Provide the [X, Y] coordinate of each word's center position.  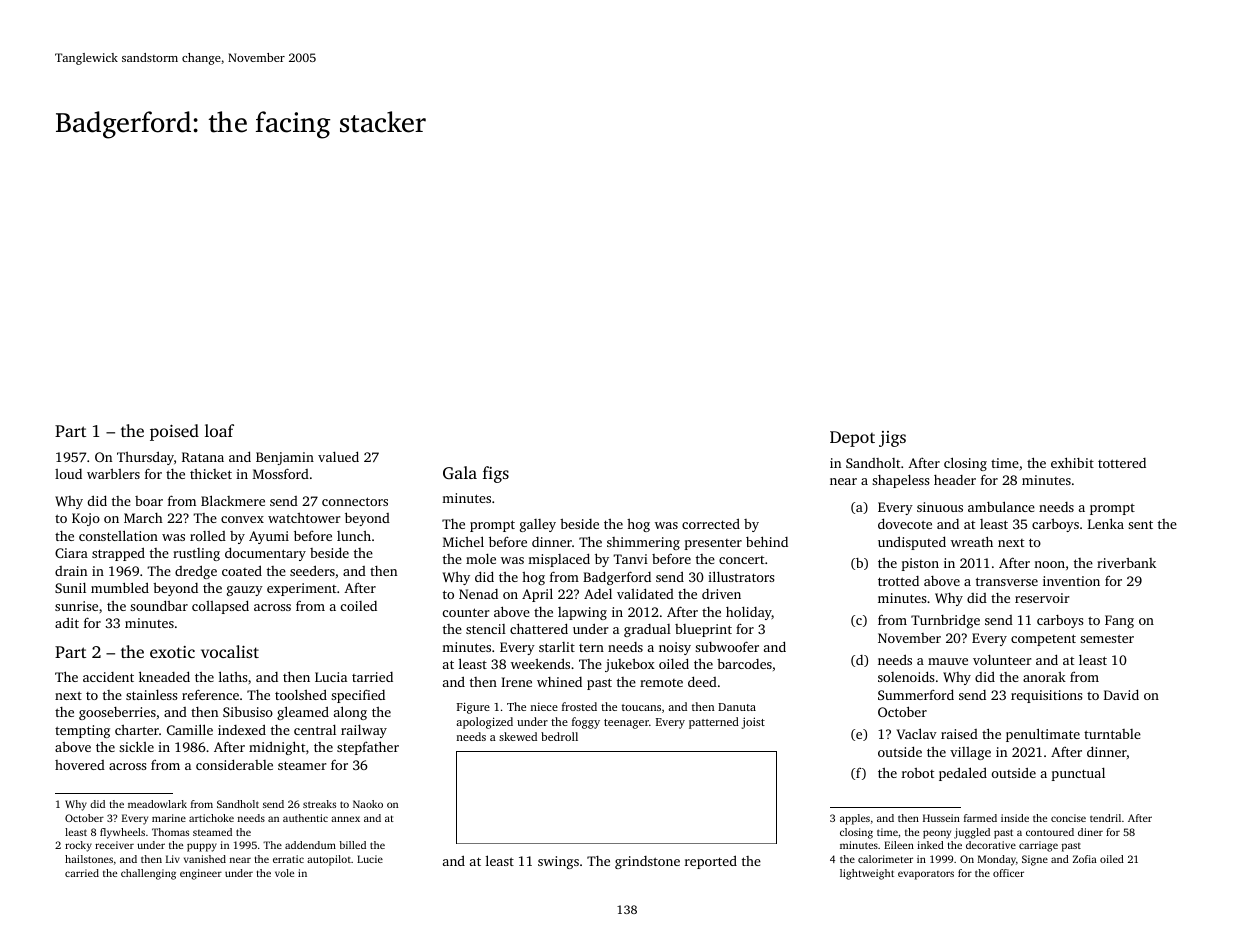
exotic [172, 652]
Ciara [71, 553]
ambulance [1001, 506]
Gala [460, 472]
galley [538, 525]
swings [558, 862]
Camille [190, 729]
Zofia [1085, 859]
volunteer [1002, 660]
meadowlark [157, 804]
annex [345, 819]
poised [174, 432]
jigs [892, 439]
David [1121, 694]
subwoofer [727, 646]
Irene [516, 682]
